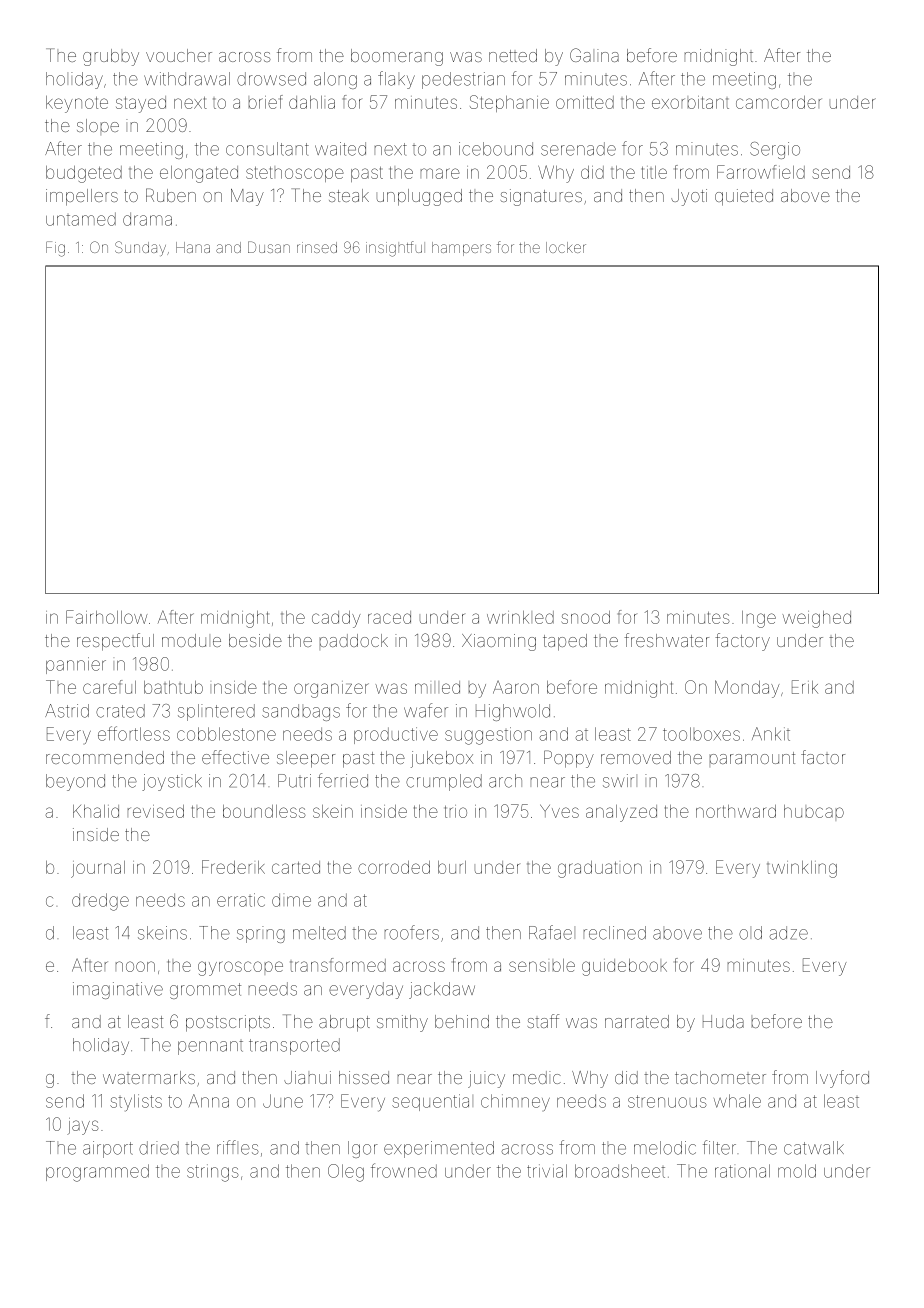 This screenshot has width=924, height=1308. What do you see at coordinates (779, 102) in the screenshot?
I see `camcorder` at bounding box center [779, 102].
